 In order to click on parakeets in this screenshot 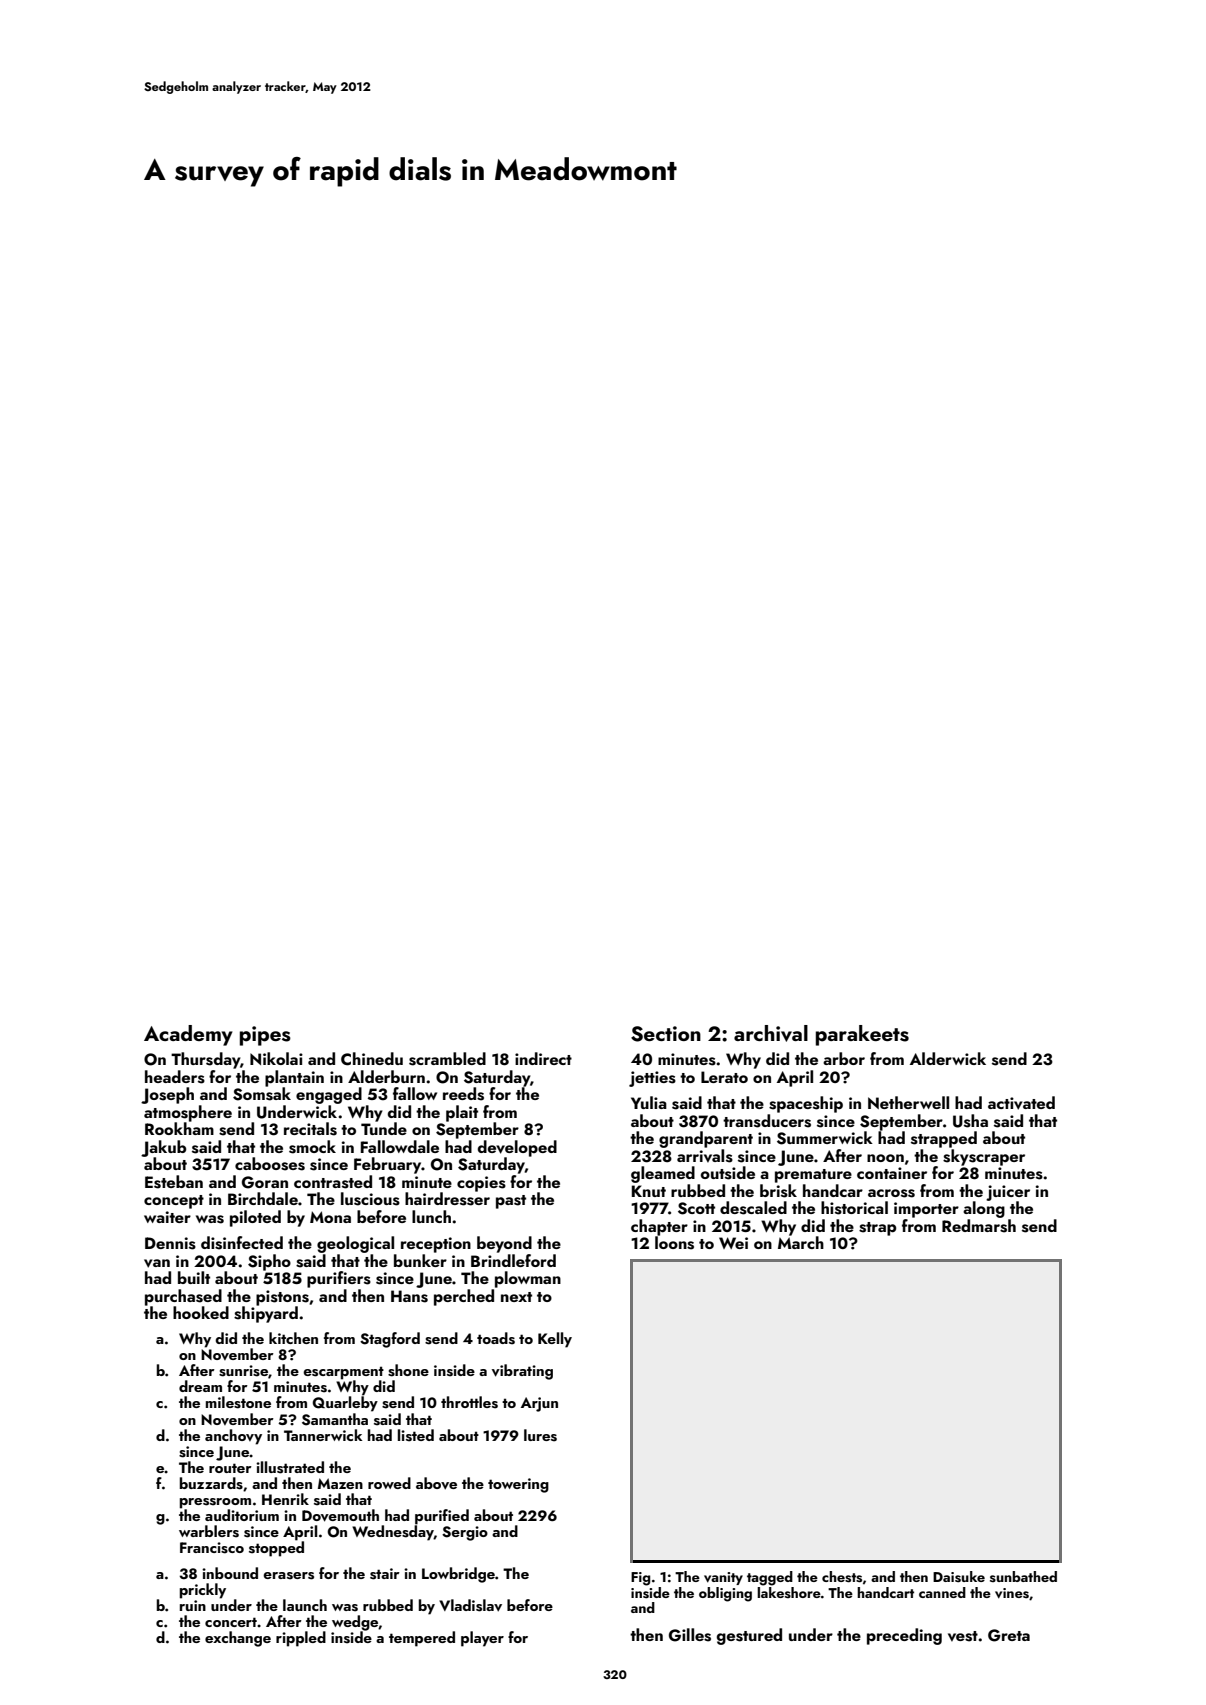, I will do `click(862, 1035)`.
